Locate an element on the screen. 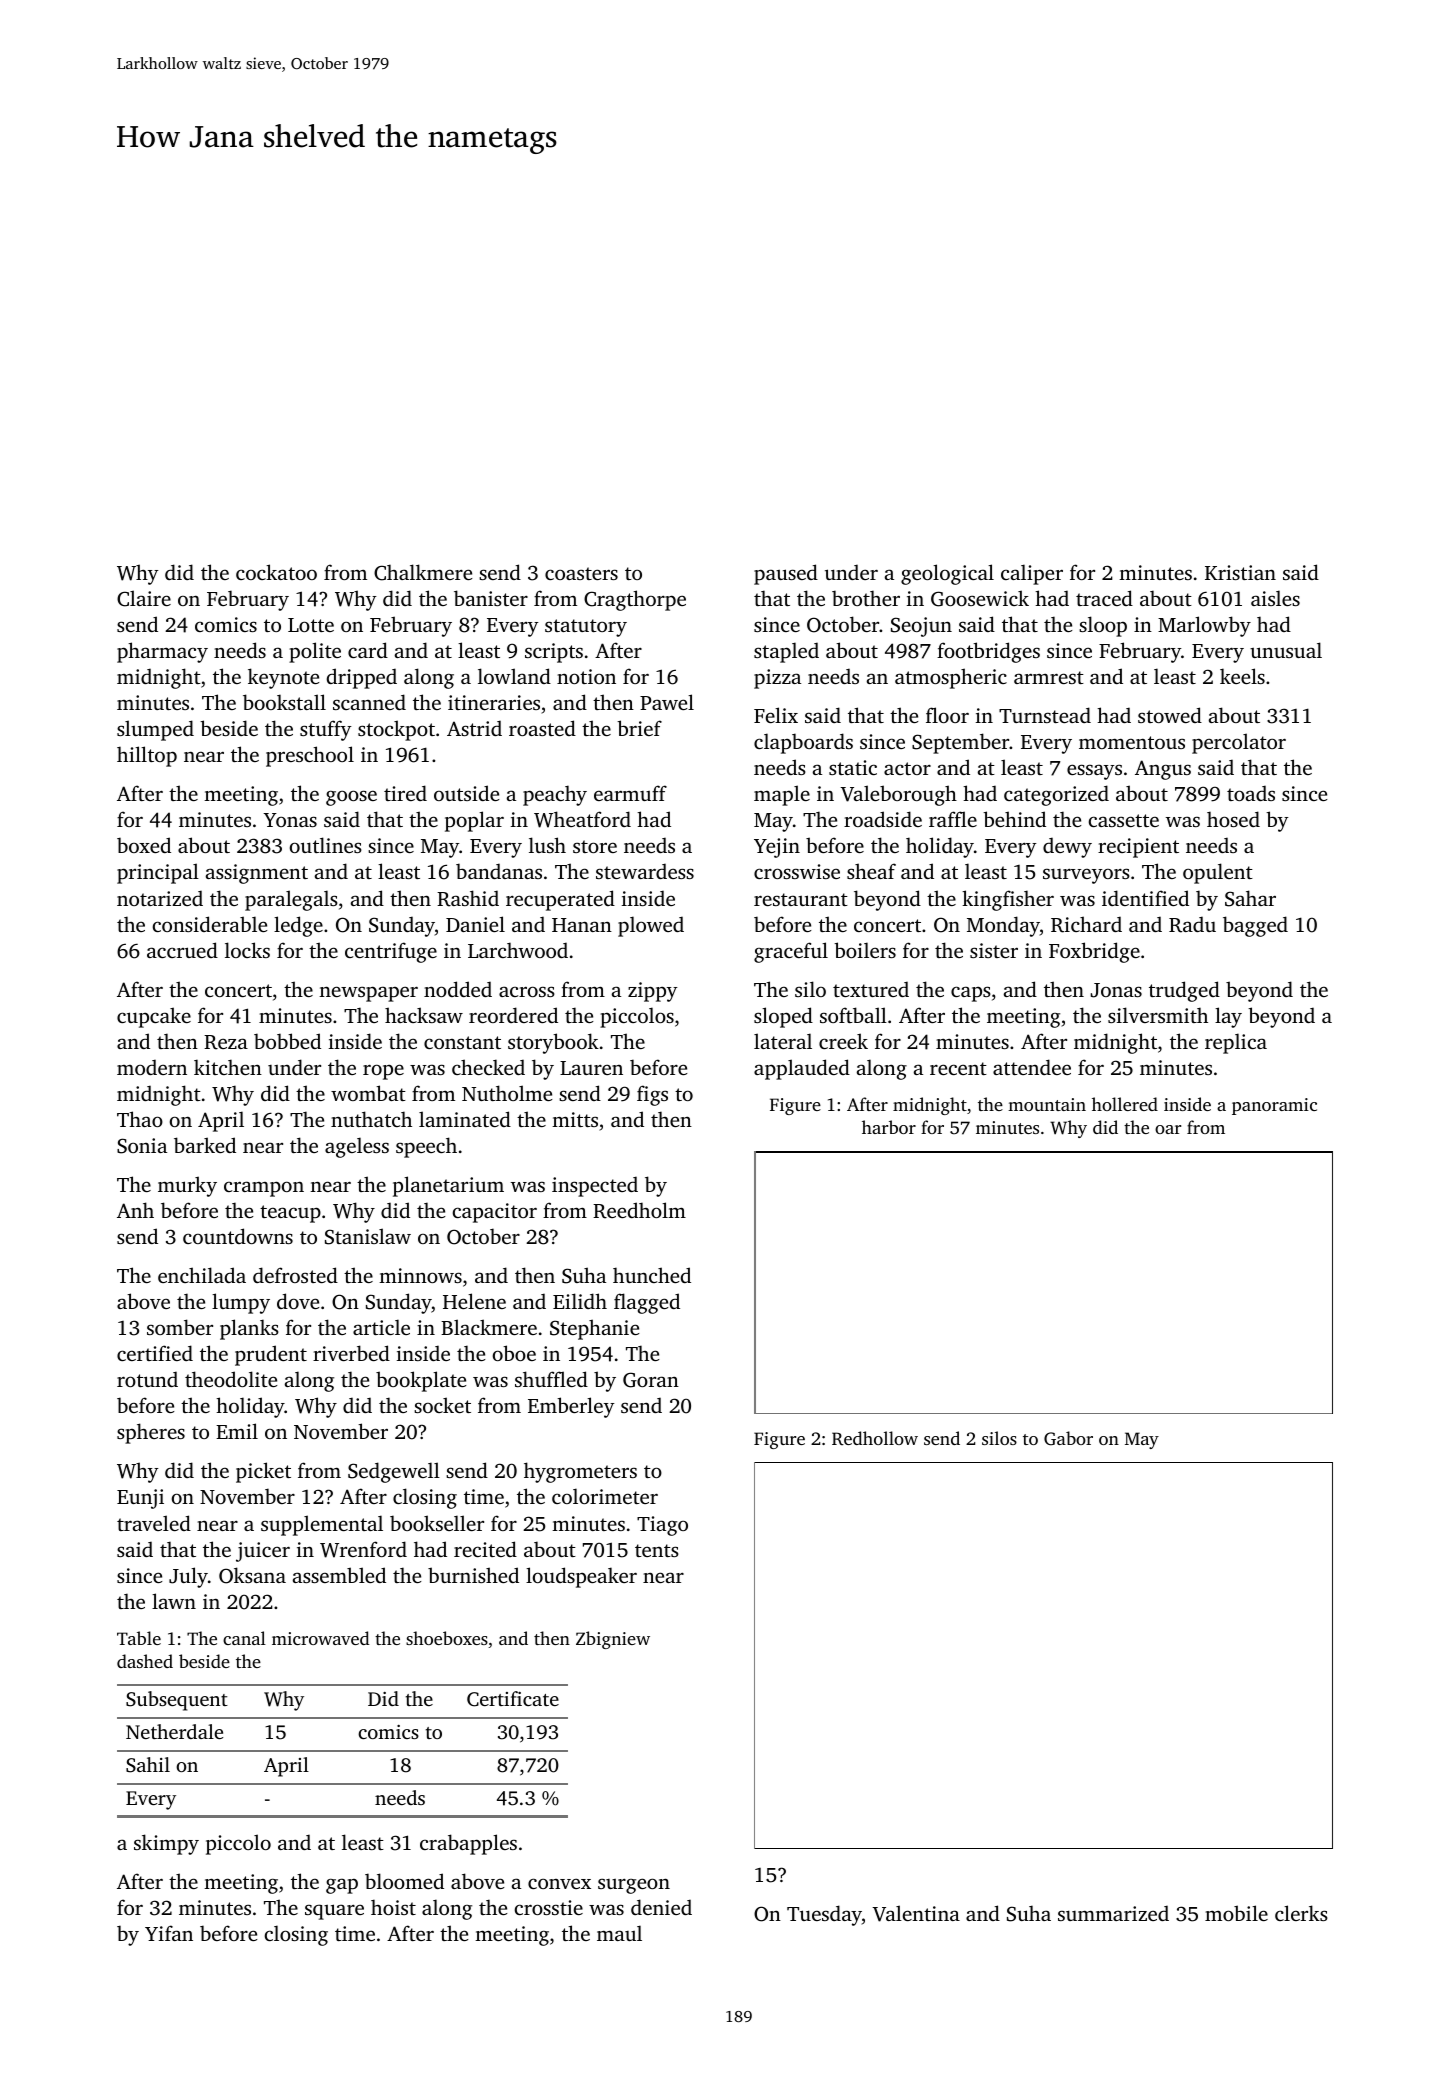 Image resolution: width=1450 pixels, height=2100 pixels. Claire is located at coordinates (144, 598).
